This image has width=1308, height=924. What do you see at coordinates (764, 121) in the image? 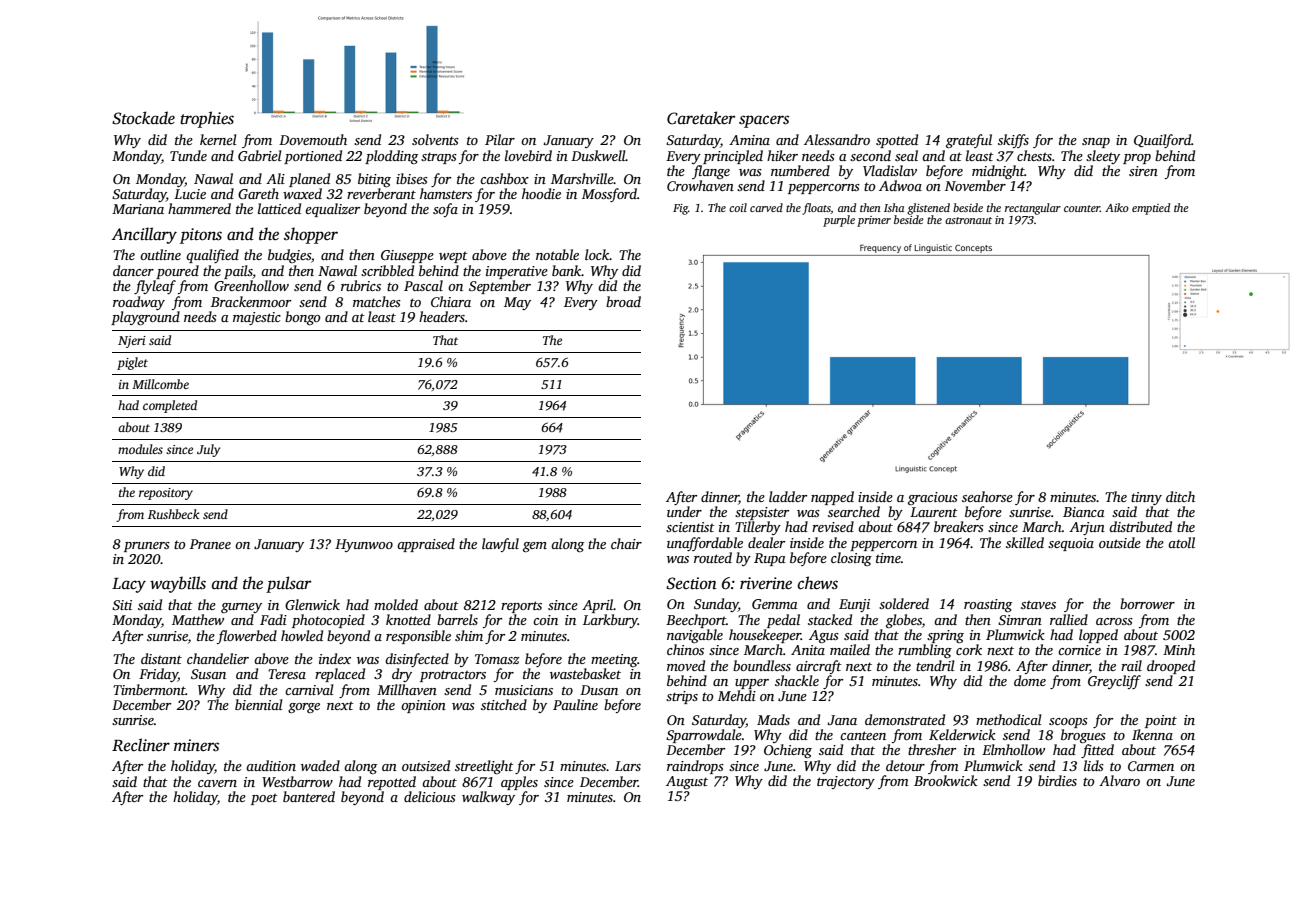
I see `spacers` at bounding box center [764, 121].
